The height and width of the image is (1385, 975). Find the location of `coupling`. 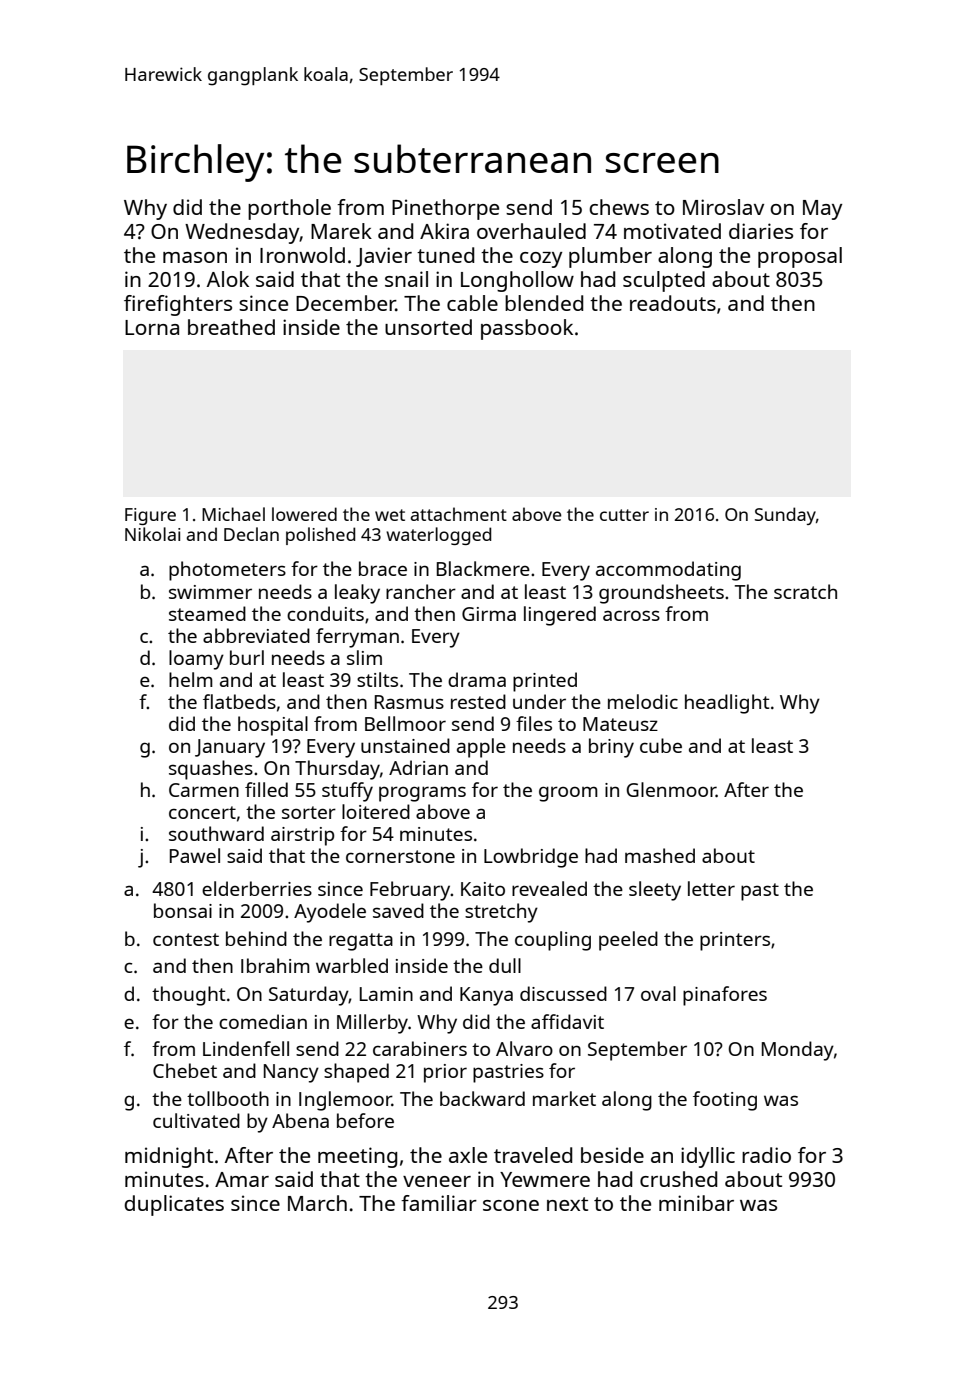

coupling is located at coordinates (553, 941).
